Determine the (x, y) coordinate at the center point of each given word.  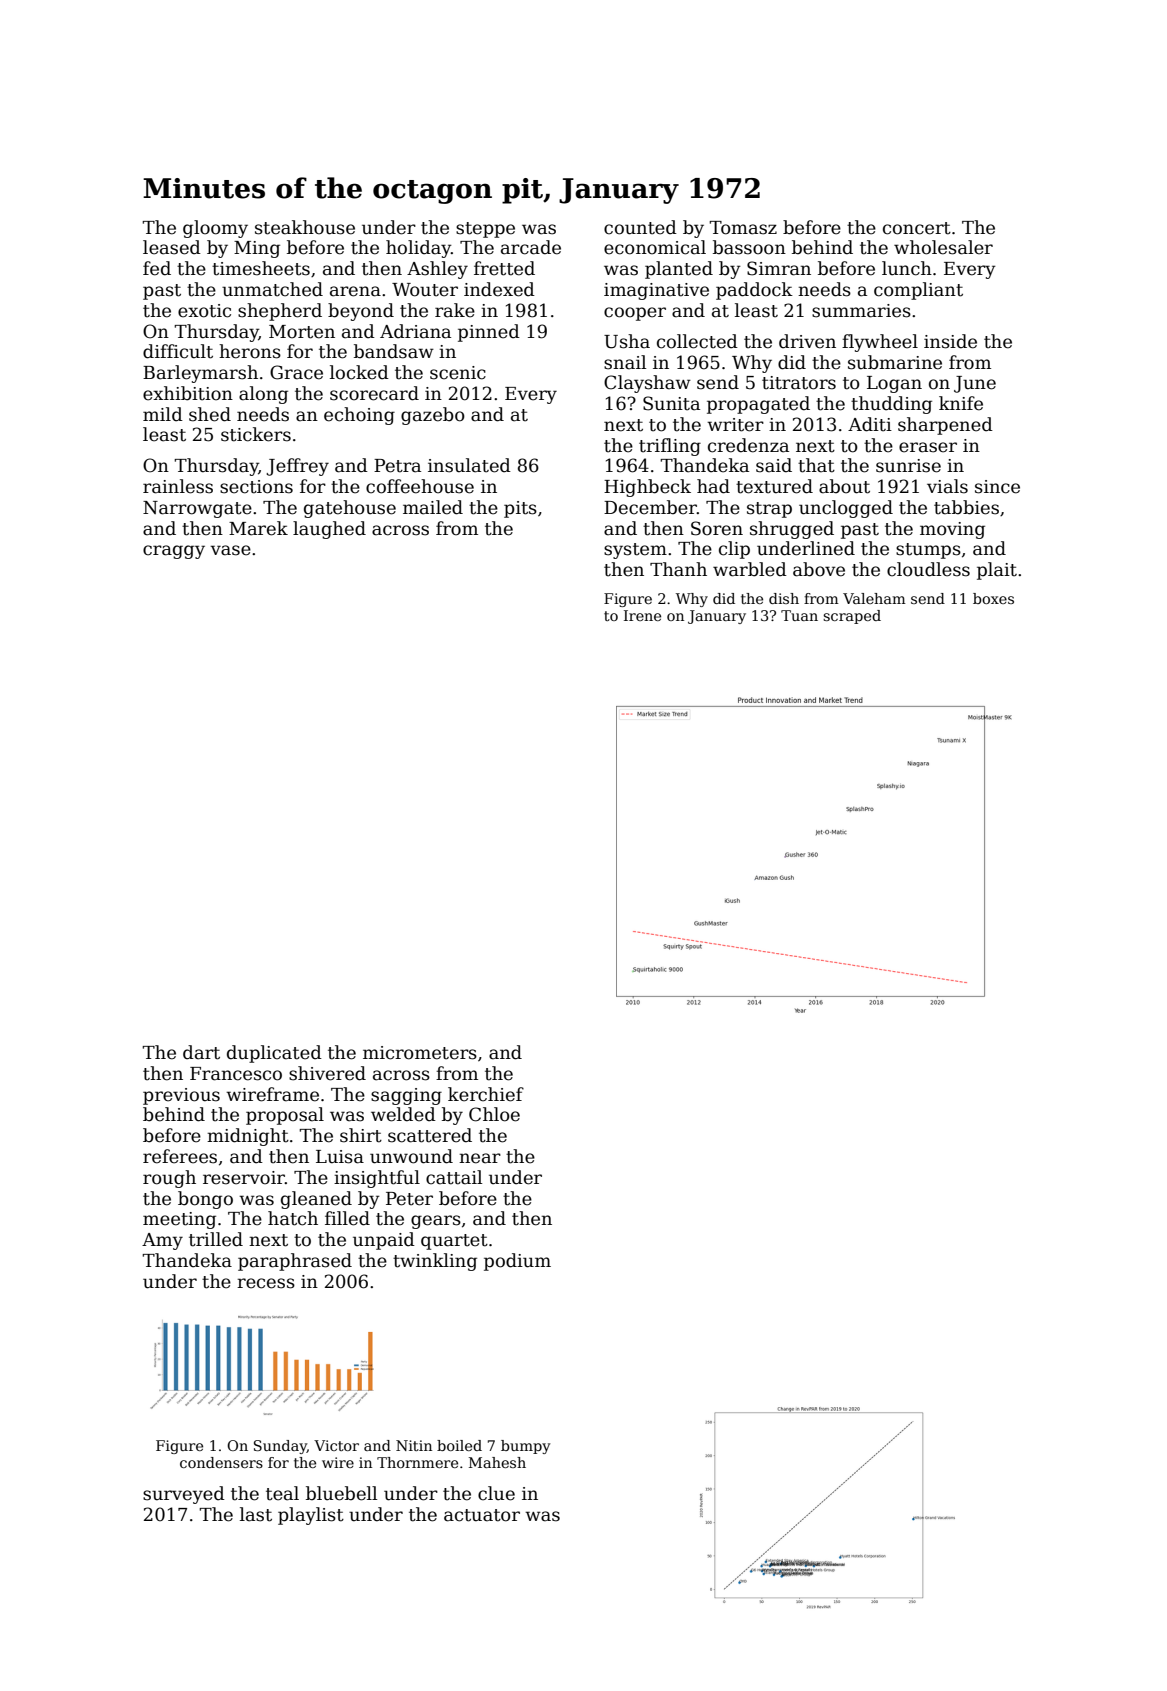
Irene (642, 615)
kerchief (486, 1094)
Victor (336, 1445)
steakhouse (305, 227)
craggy (174, 552)
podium (517, 1262)
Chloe (494, 1114)
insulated (469, 465)
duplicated (274, 1054)
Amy (162, 1241)
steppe (485, 230)
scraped (852, 617)
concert (917, 228)
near (480, 1158)
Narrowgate (197, 509)
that (816, 465)
